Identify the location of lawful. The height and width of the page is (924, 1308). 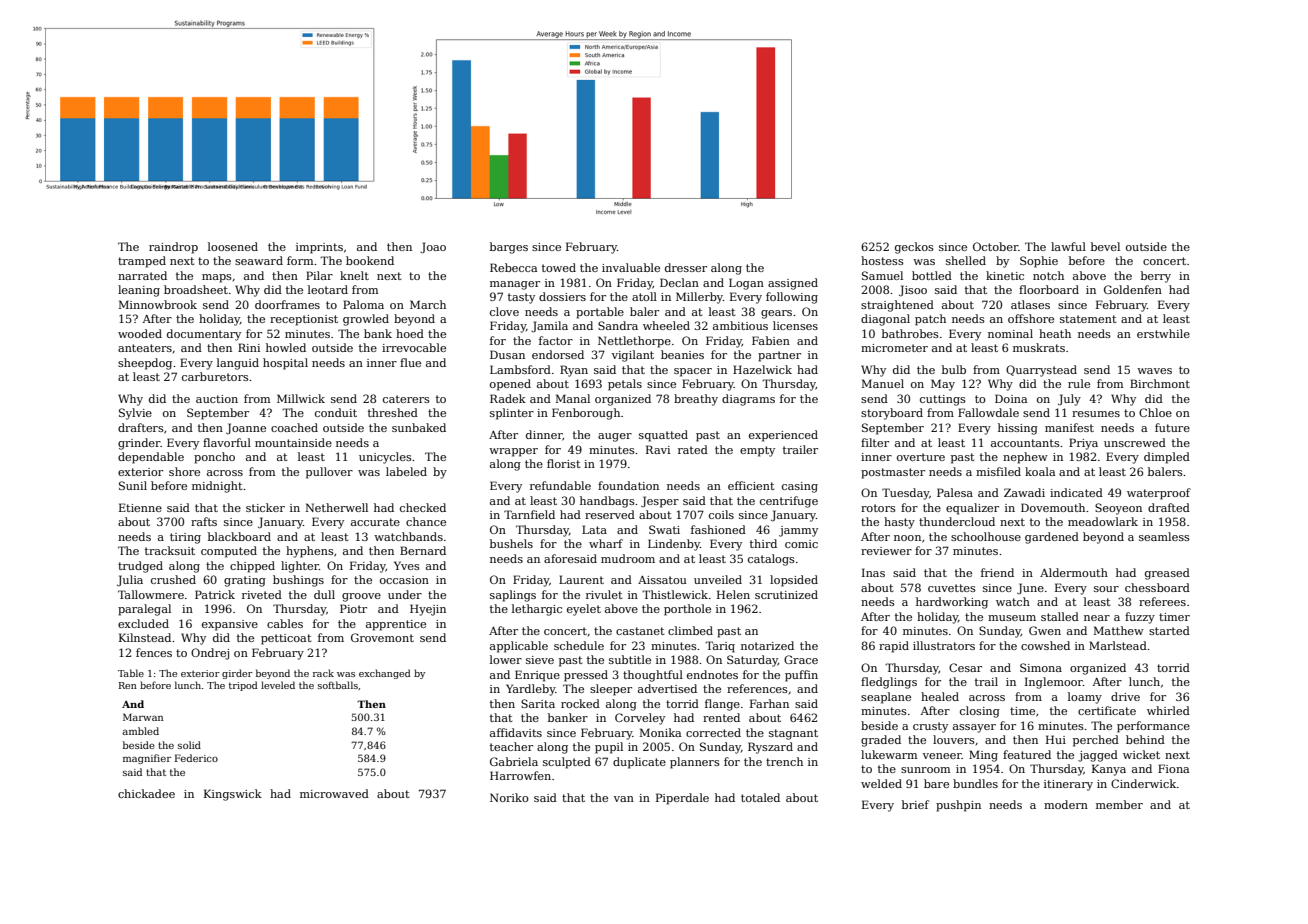
(1068, 246).
